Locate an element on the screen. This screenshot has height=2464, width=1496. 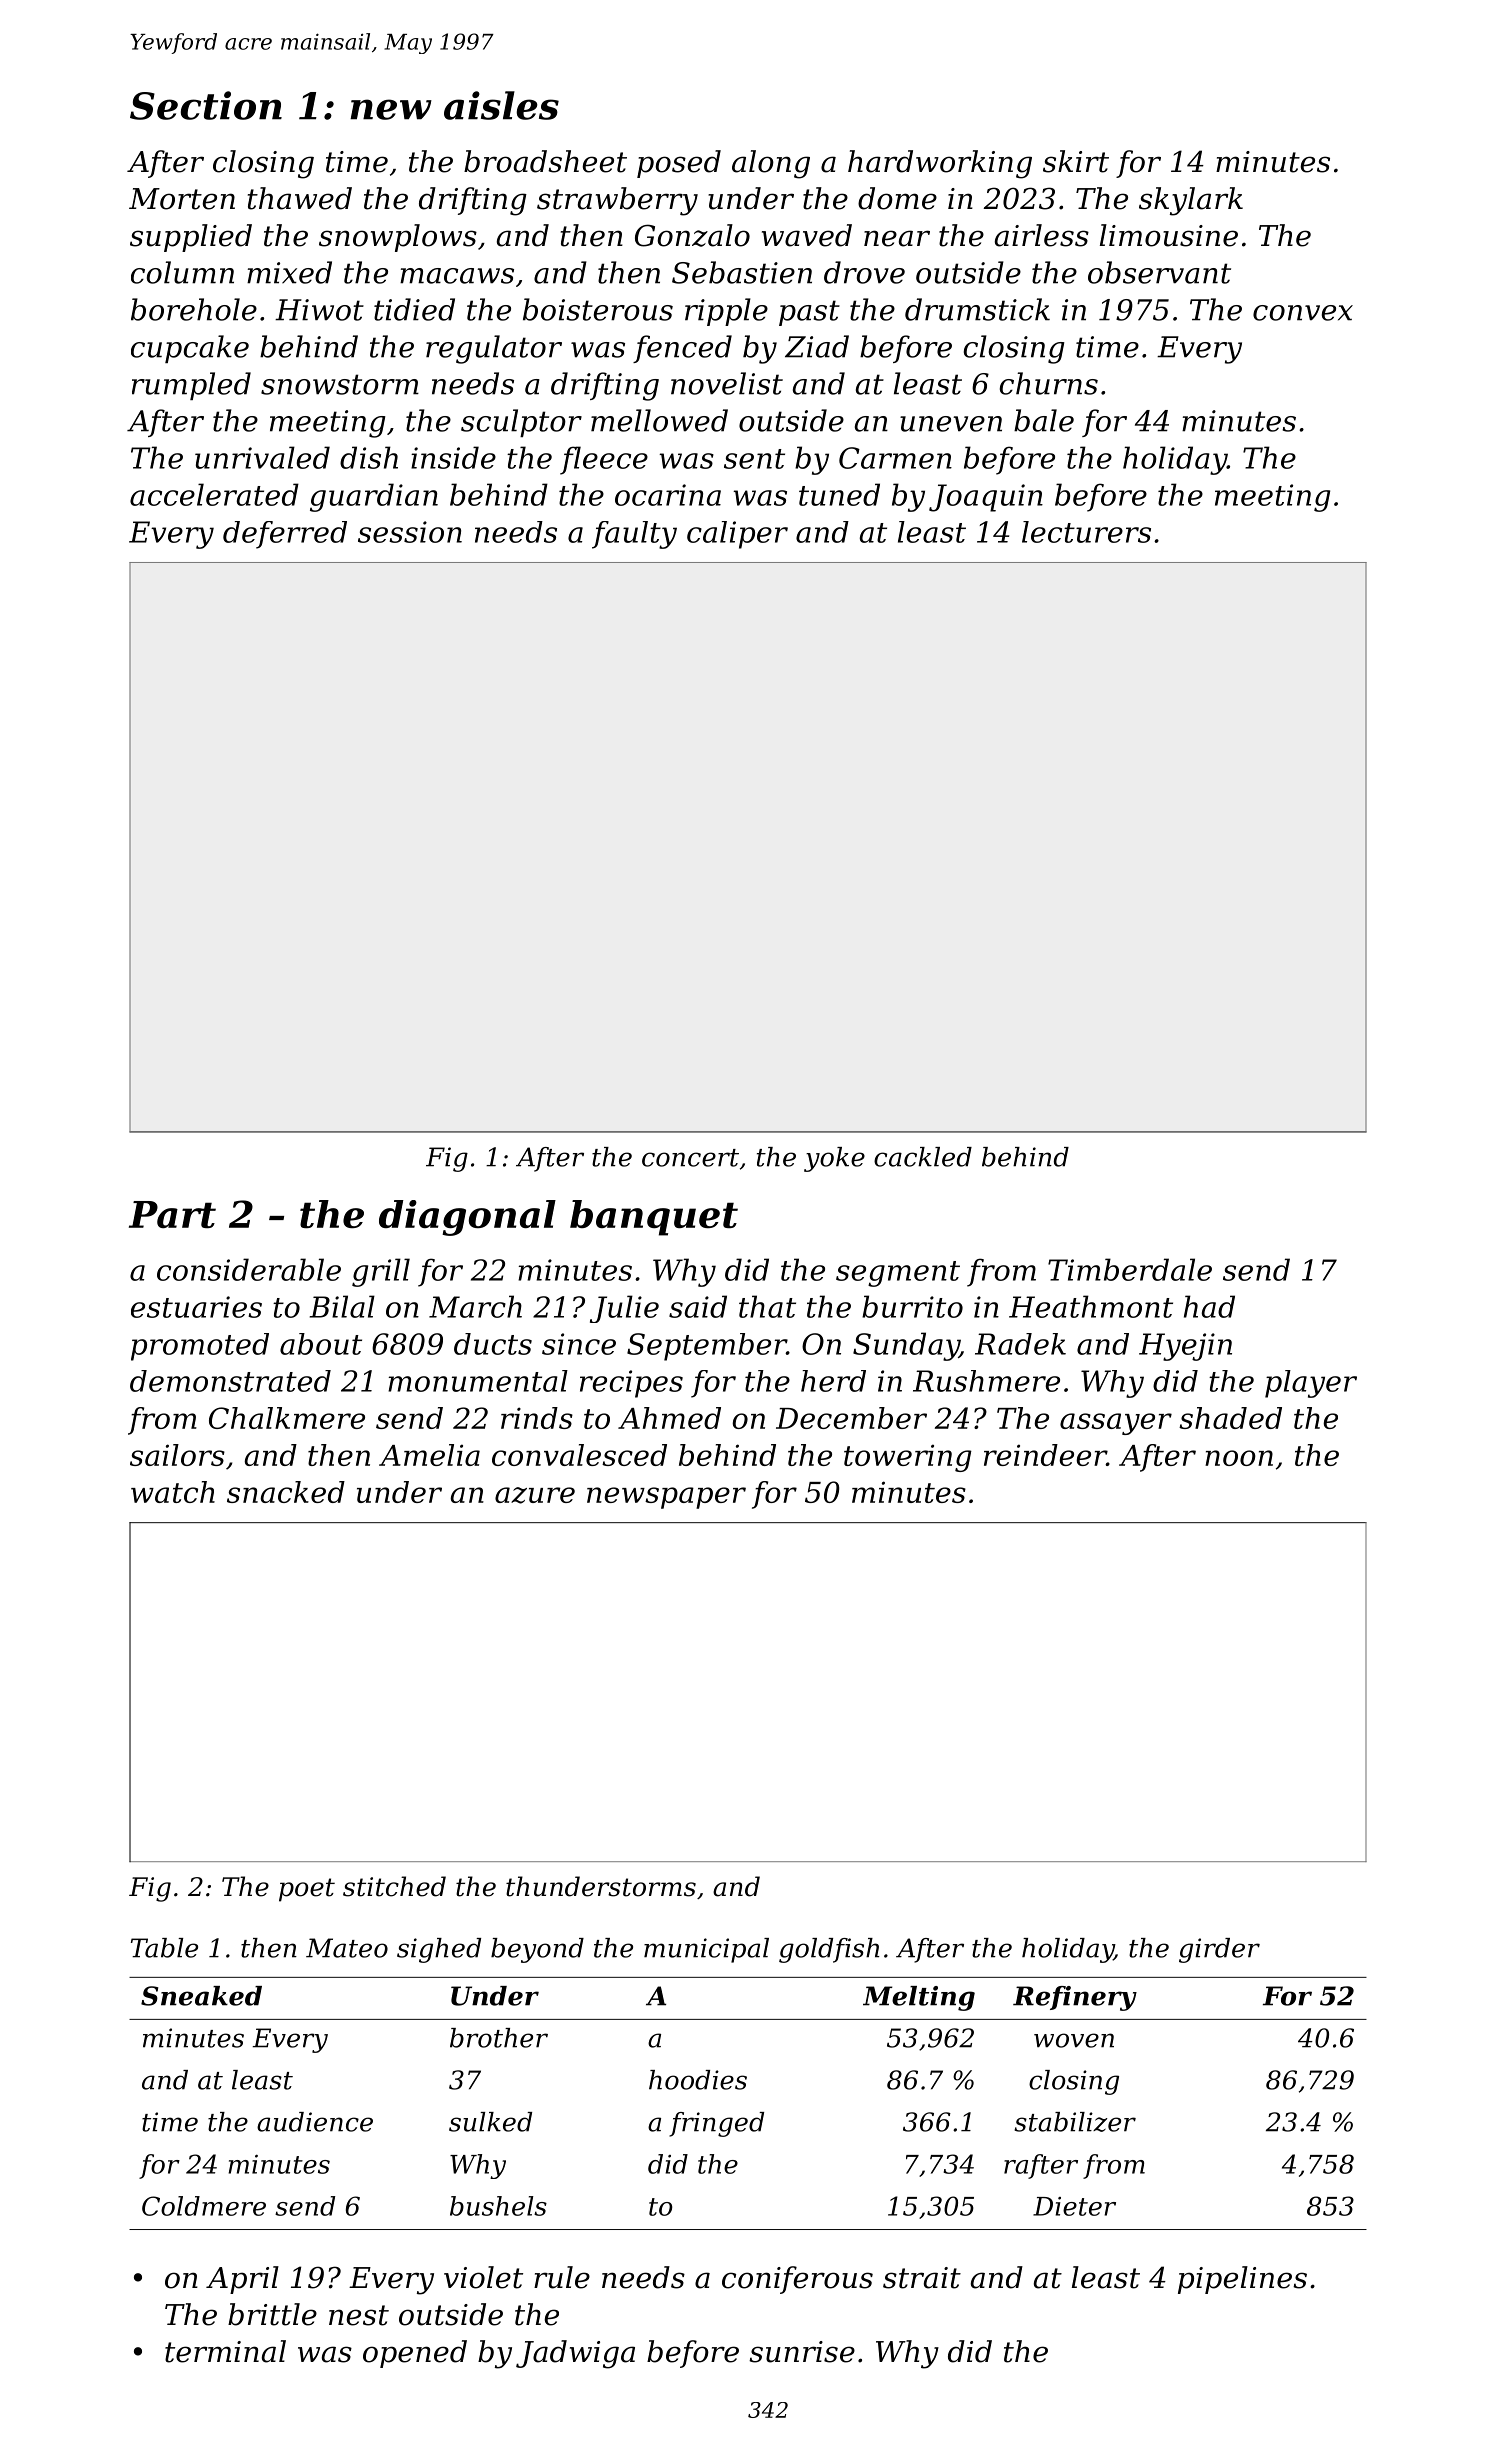
sunrise is located at coordinates (802, 2352).
